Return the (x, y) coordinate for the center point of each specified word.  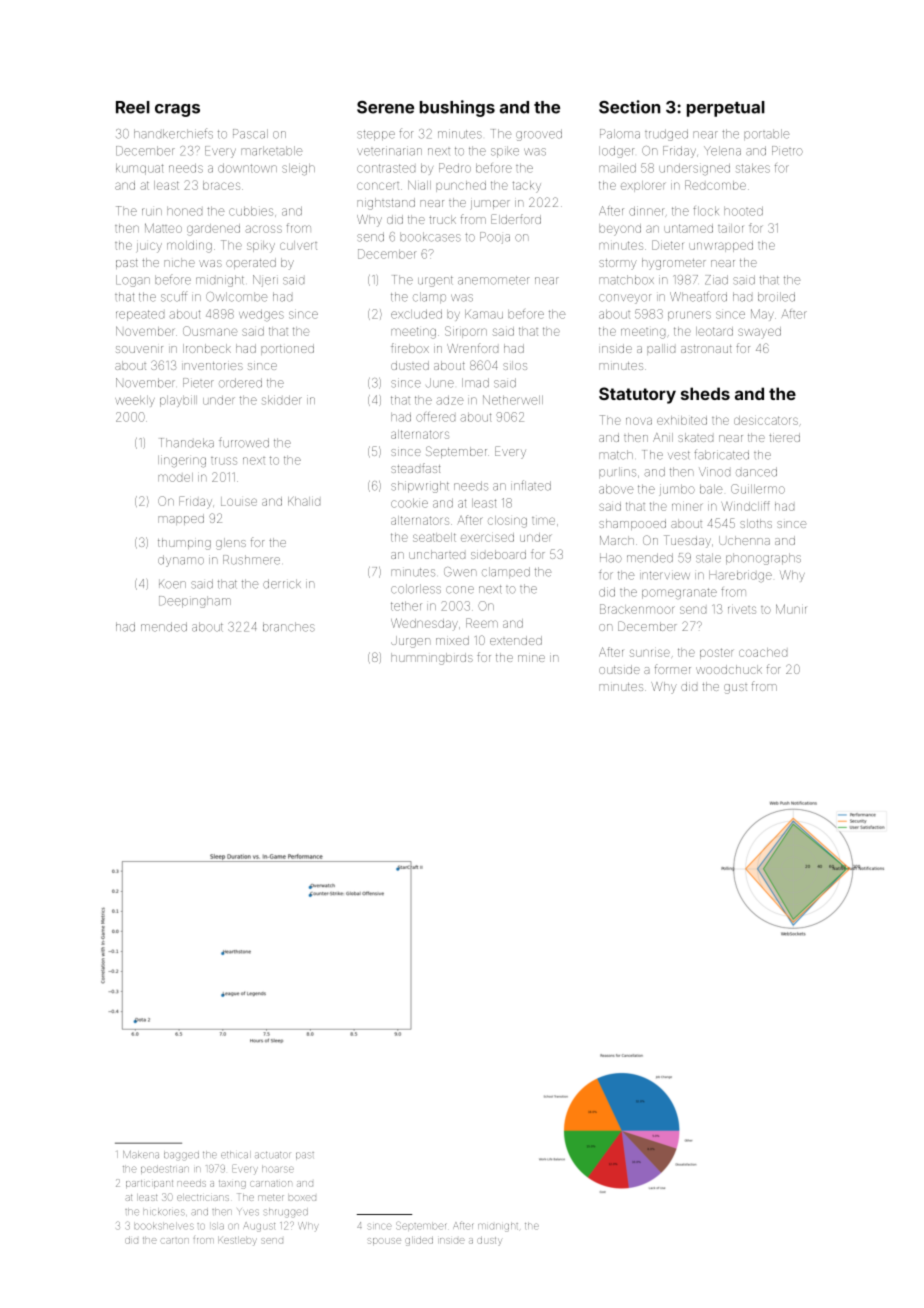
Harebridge (740, 576)
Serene (385, 107)
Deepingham (195, 602)
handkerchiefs (173, 133)
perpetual (726, 109)
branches (289, 627)
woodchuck (729, 669)
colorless (416, 589)
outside (619, 669)
